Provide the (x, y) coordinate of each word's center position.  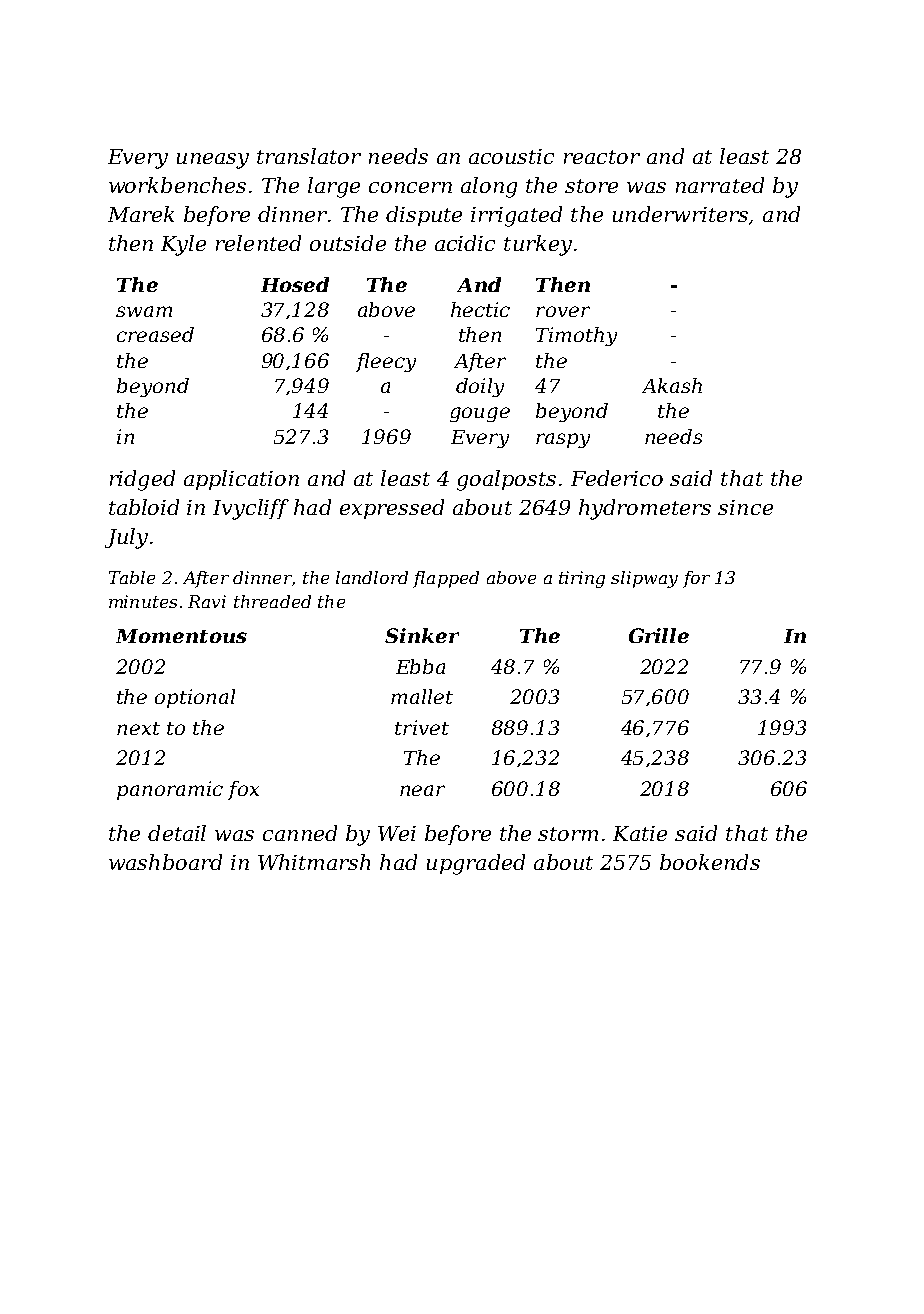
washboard (165, 862)
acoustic (511, 156)
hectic (480, 309)
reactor (602, 157)
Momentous (181, 636)
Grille (659, 635)
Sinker (422, 635)
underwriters (680, 214)
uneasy (213, 161)
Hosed (295, 284)
